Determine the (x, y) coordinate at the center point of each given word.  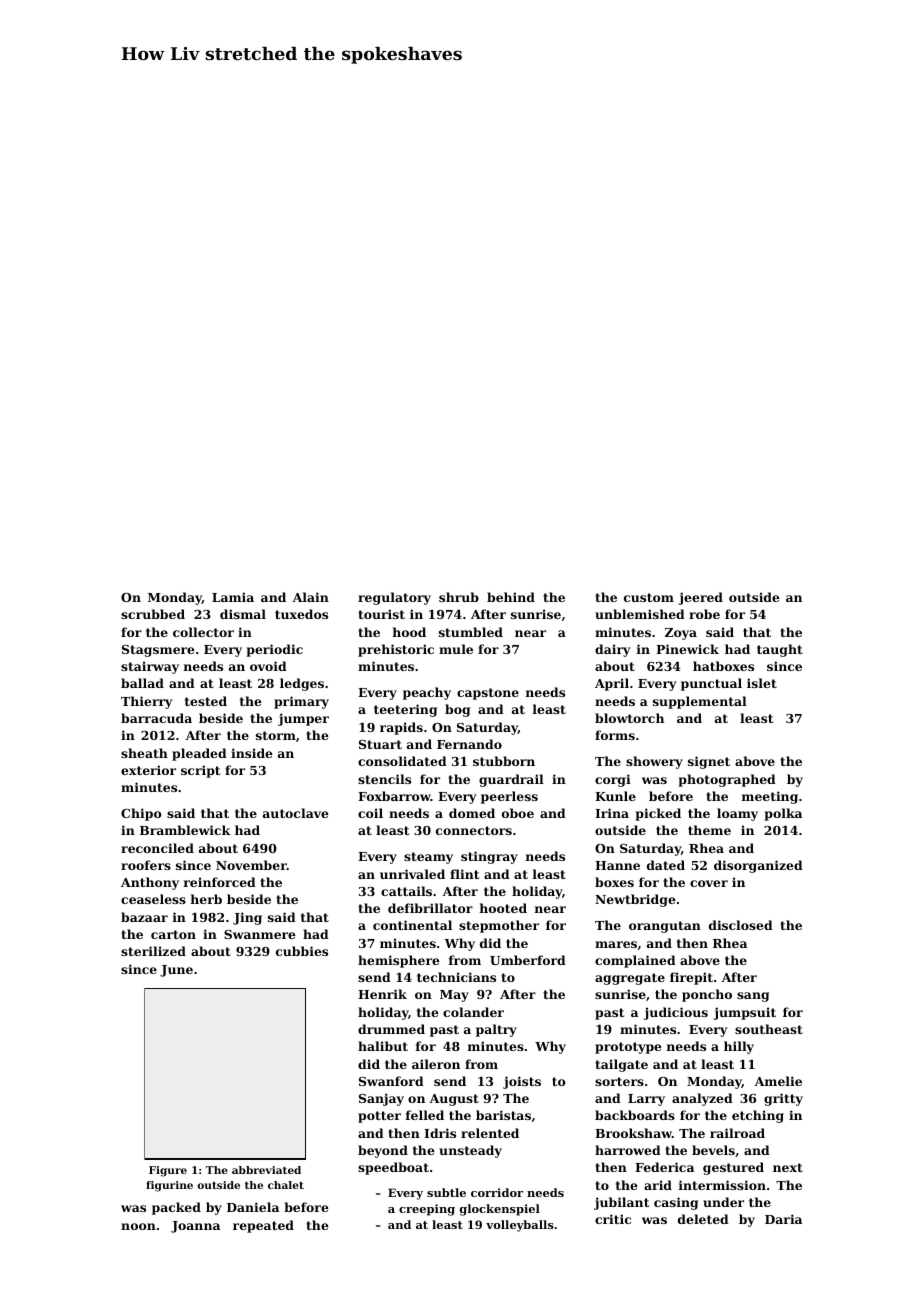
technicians (456, 977)
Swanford (391, 1081)
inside (251, 753)
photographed (727, 780)
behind (511, 597)
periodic (274, 650)
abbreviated (266, 1170)
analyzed (702, 1099)
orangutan (665, 927)
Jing (247, 918)
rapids (401, 728)
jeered (700, 598)
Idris (440, 1133)
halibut (383, 1046)
